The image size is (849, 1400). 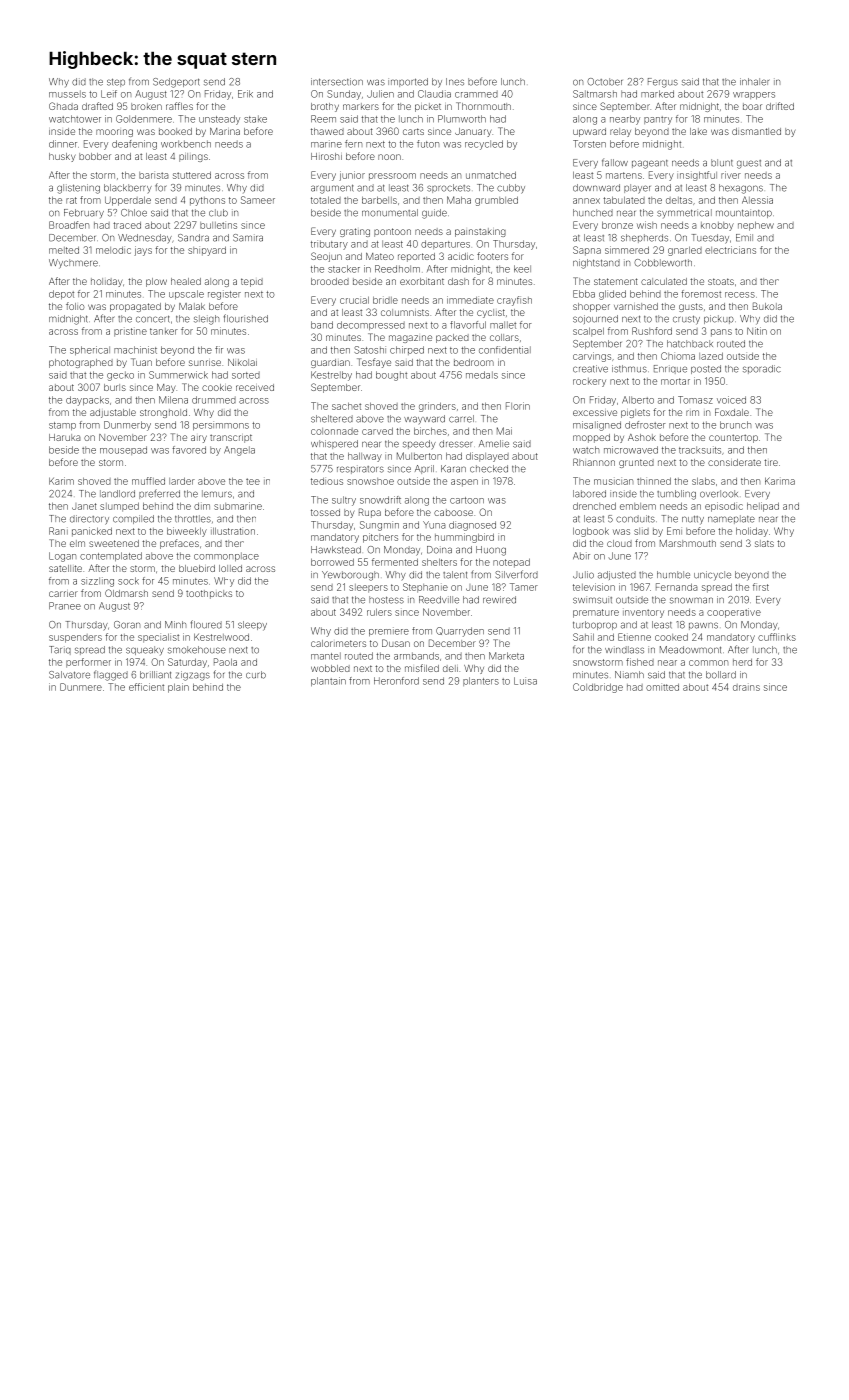 What do you see at coordinates (746, 687) in the screenshot?
I see `drains` at bounding box center [746, 687].
